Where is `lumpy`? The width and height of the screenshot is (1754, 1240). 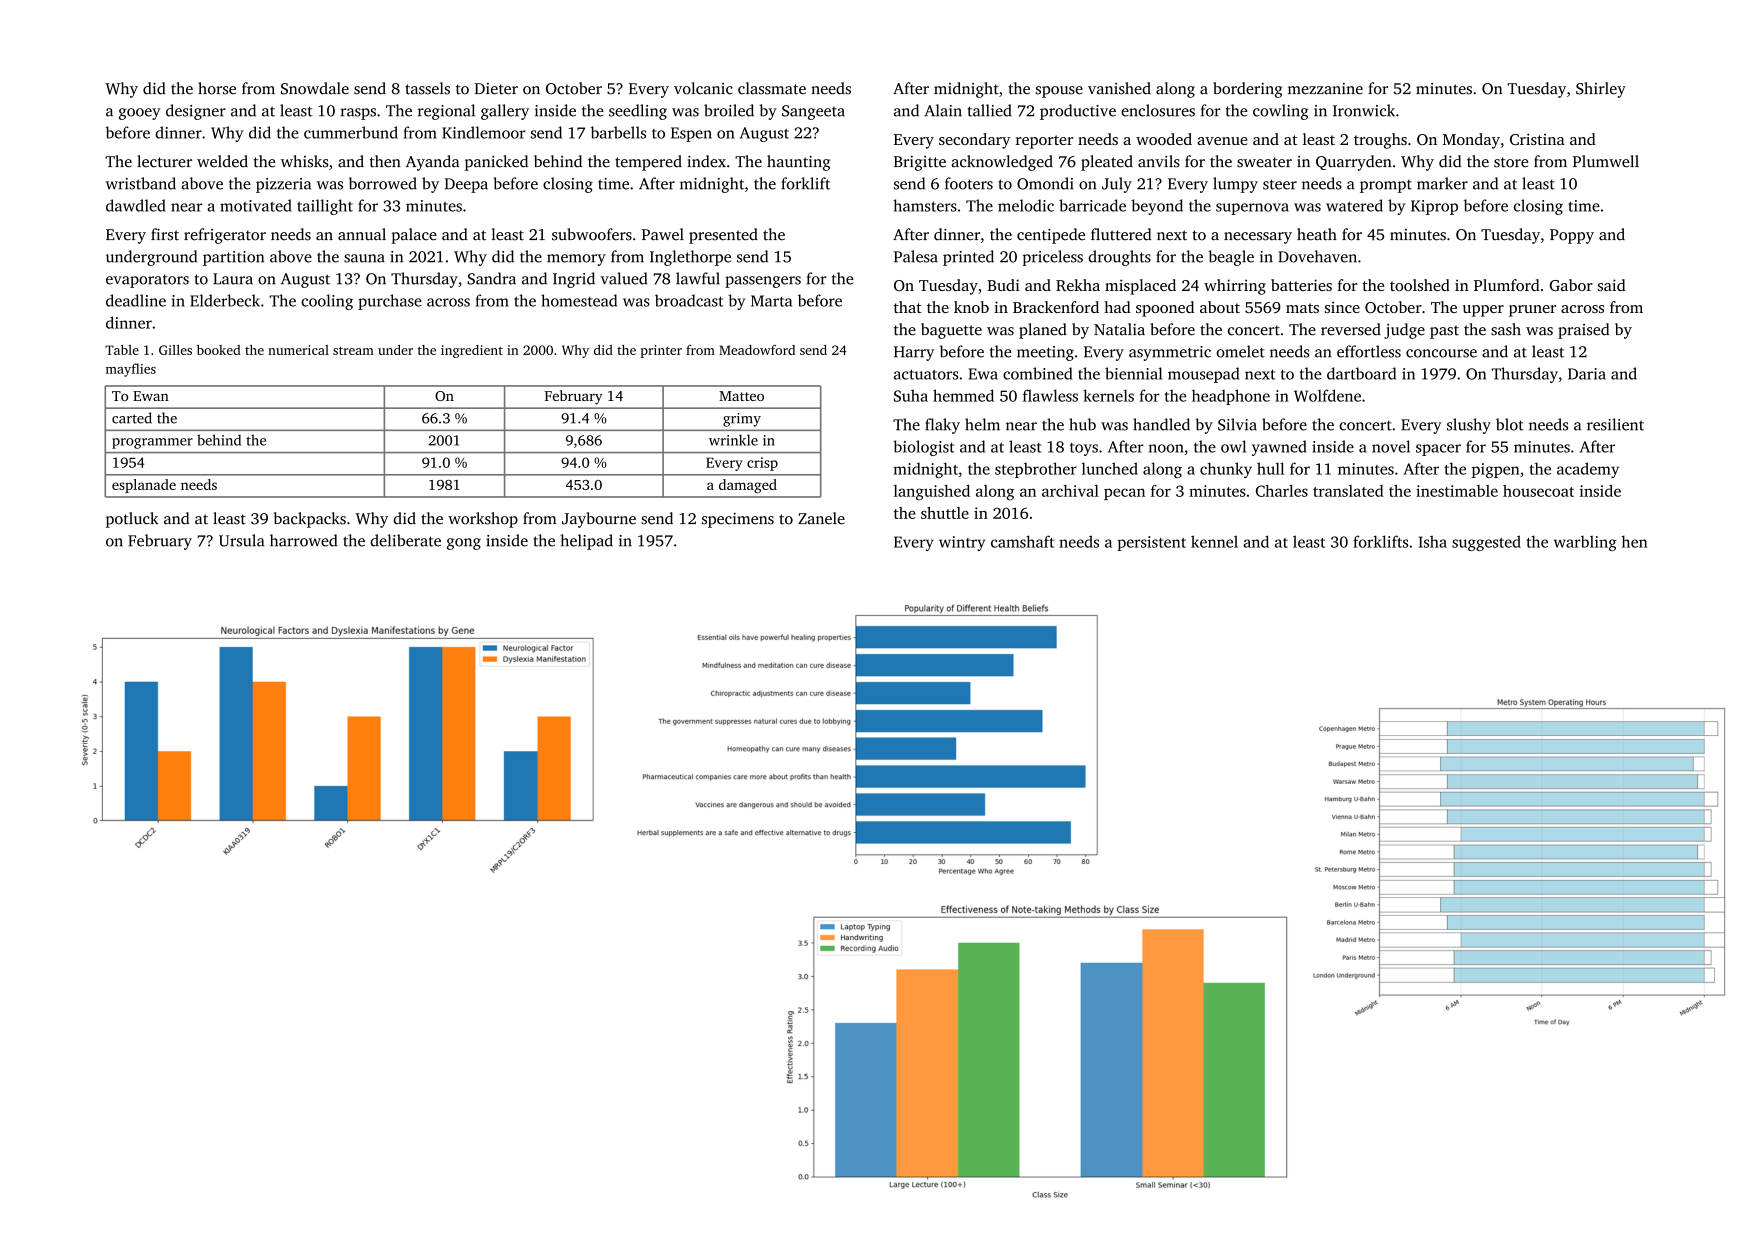 lumpy is located at coordinates (1235, 185).
